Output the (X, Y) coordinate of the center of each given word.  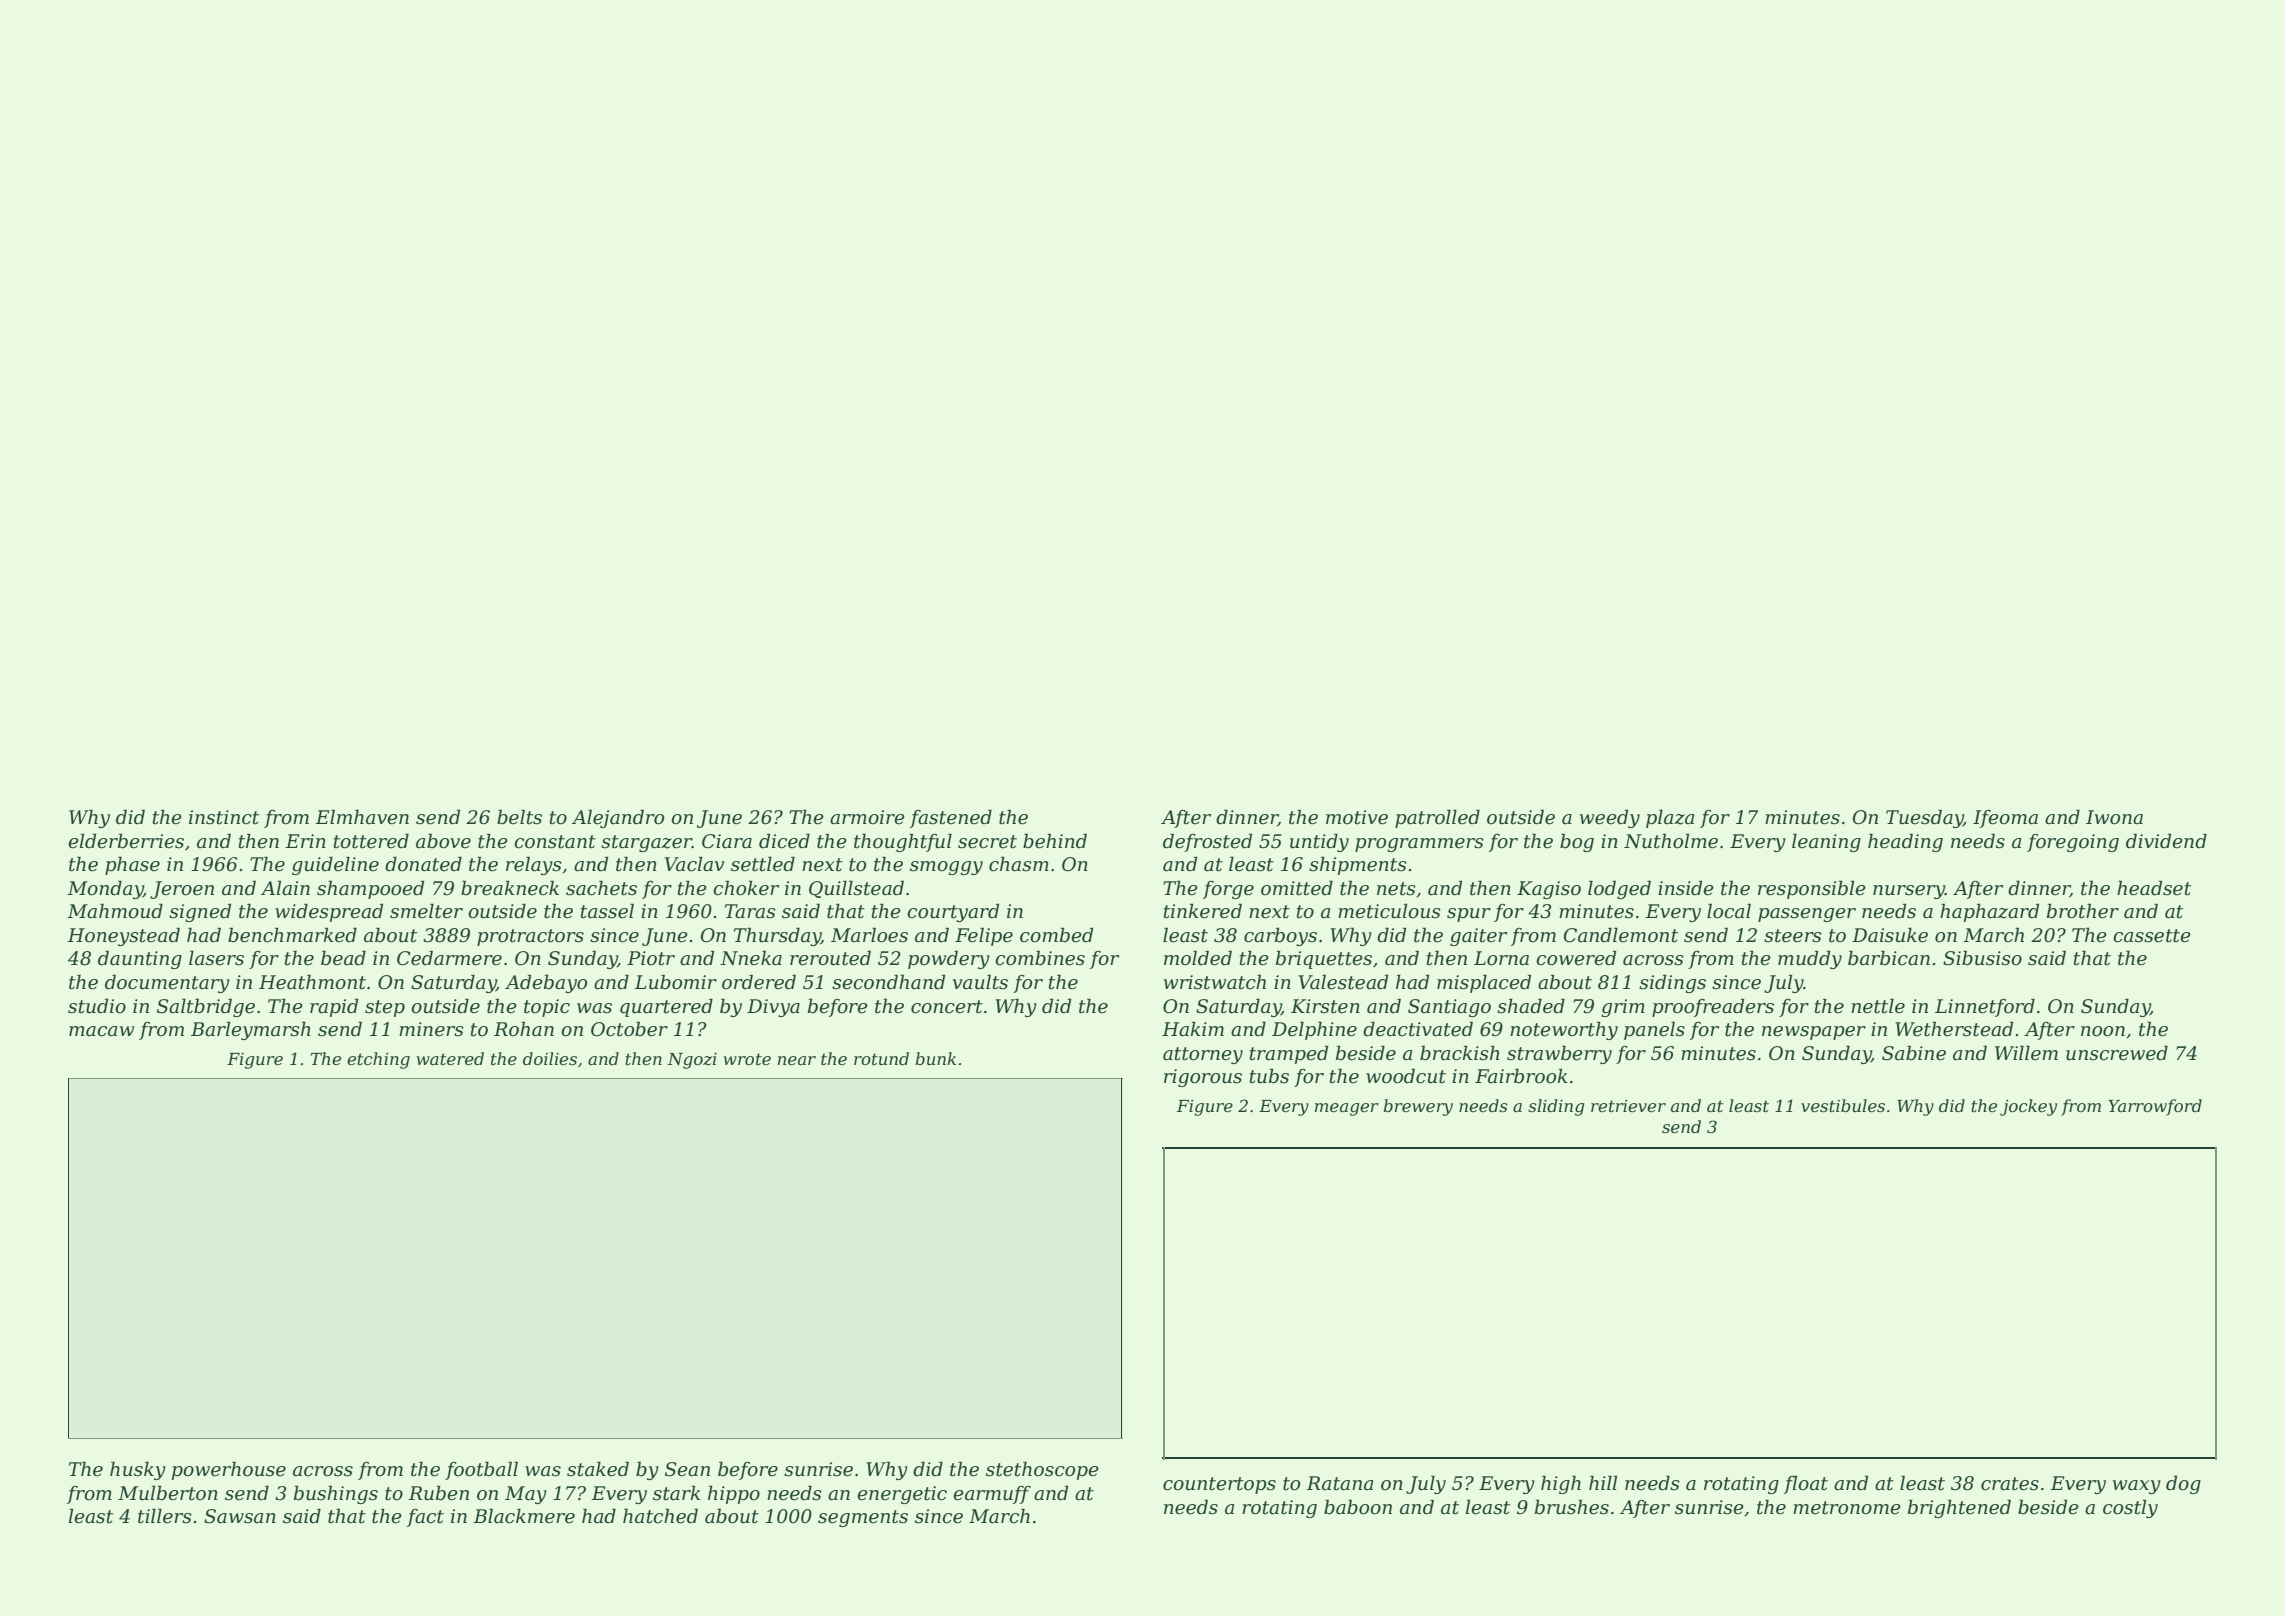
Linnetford (1985, 1007)
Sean (687, 1469)
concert (947, 1007)
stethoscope (1042, 1470)
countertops (1219, 1485)
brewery (1418, 1107)
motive (1357, 817)
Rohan (524, 1029)
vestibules (1843, 1105)
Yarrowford (2155, 1107)
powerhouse (229, 1470)
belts (519, 817)
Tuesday (1924, 818)
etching (378, 1060)
